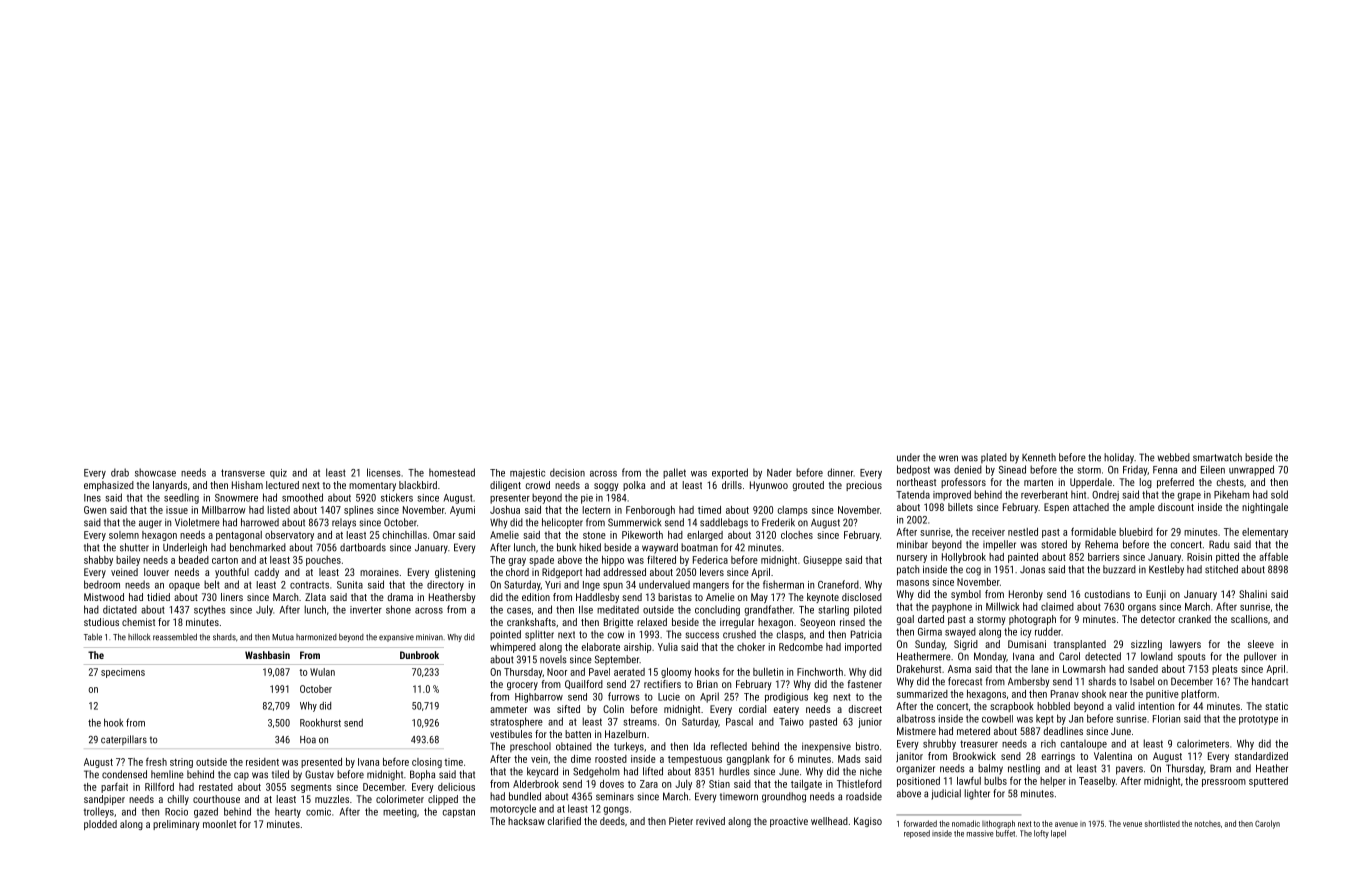  Describe the element at coordinates (398, 609) in the page. I see `shone` at that location.
